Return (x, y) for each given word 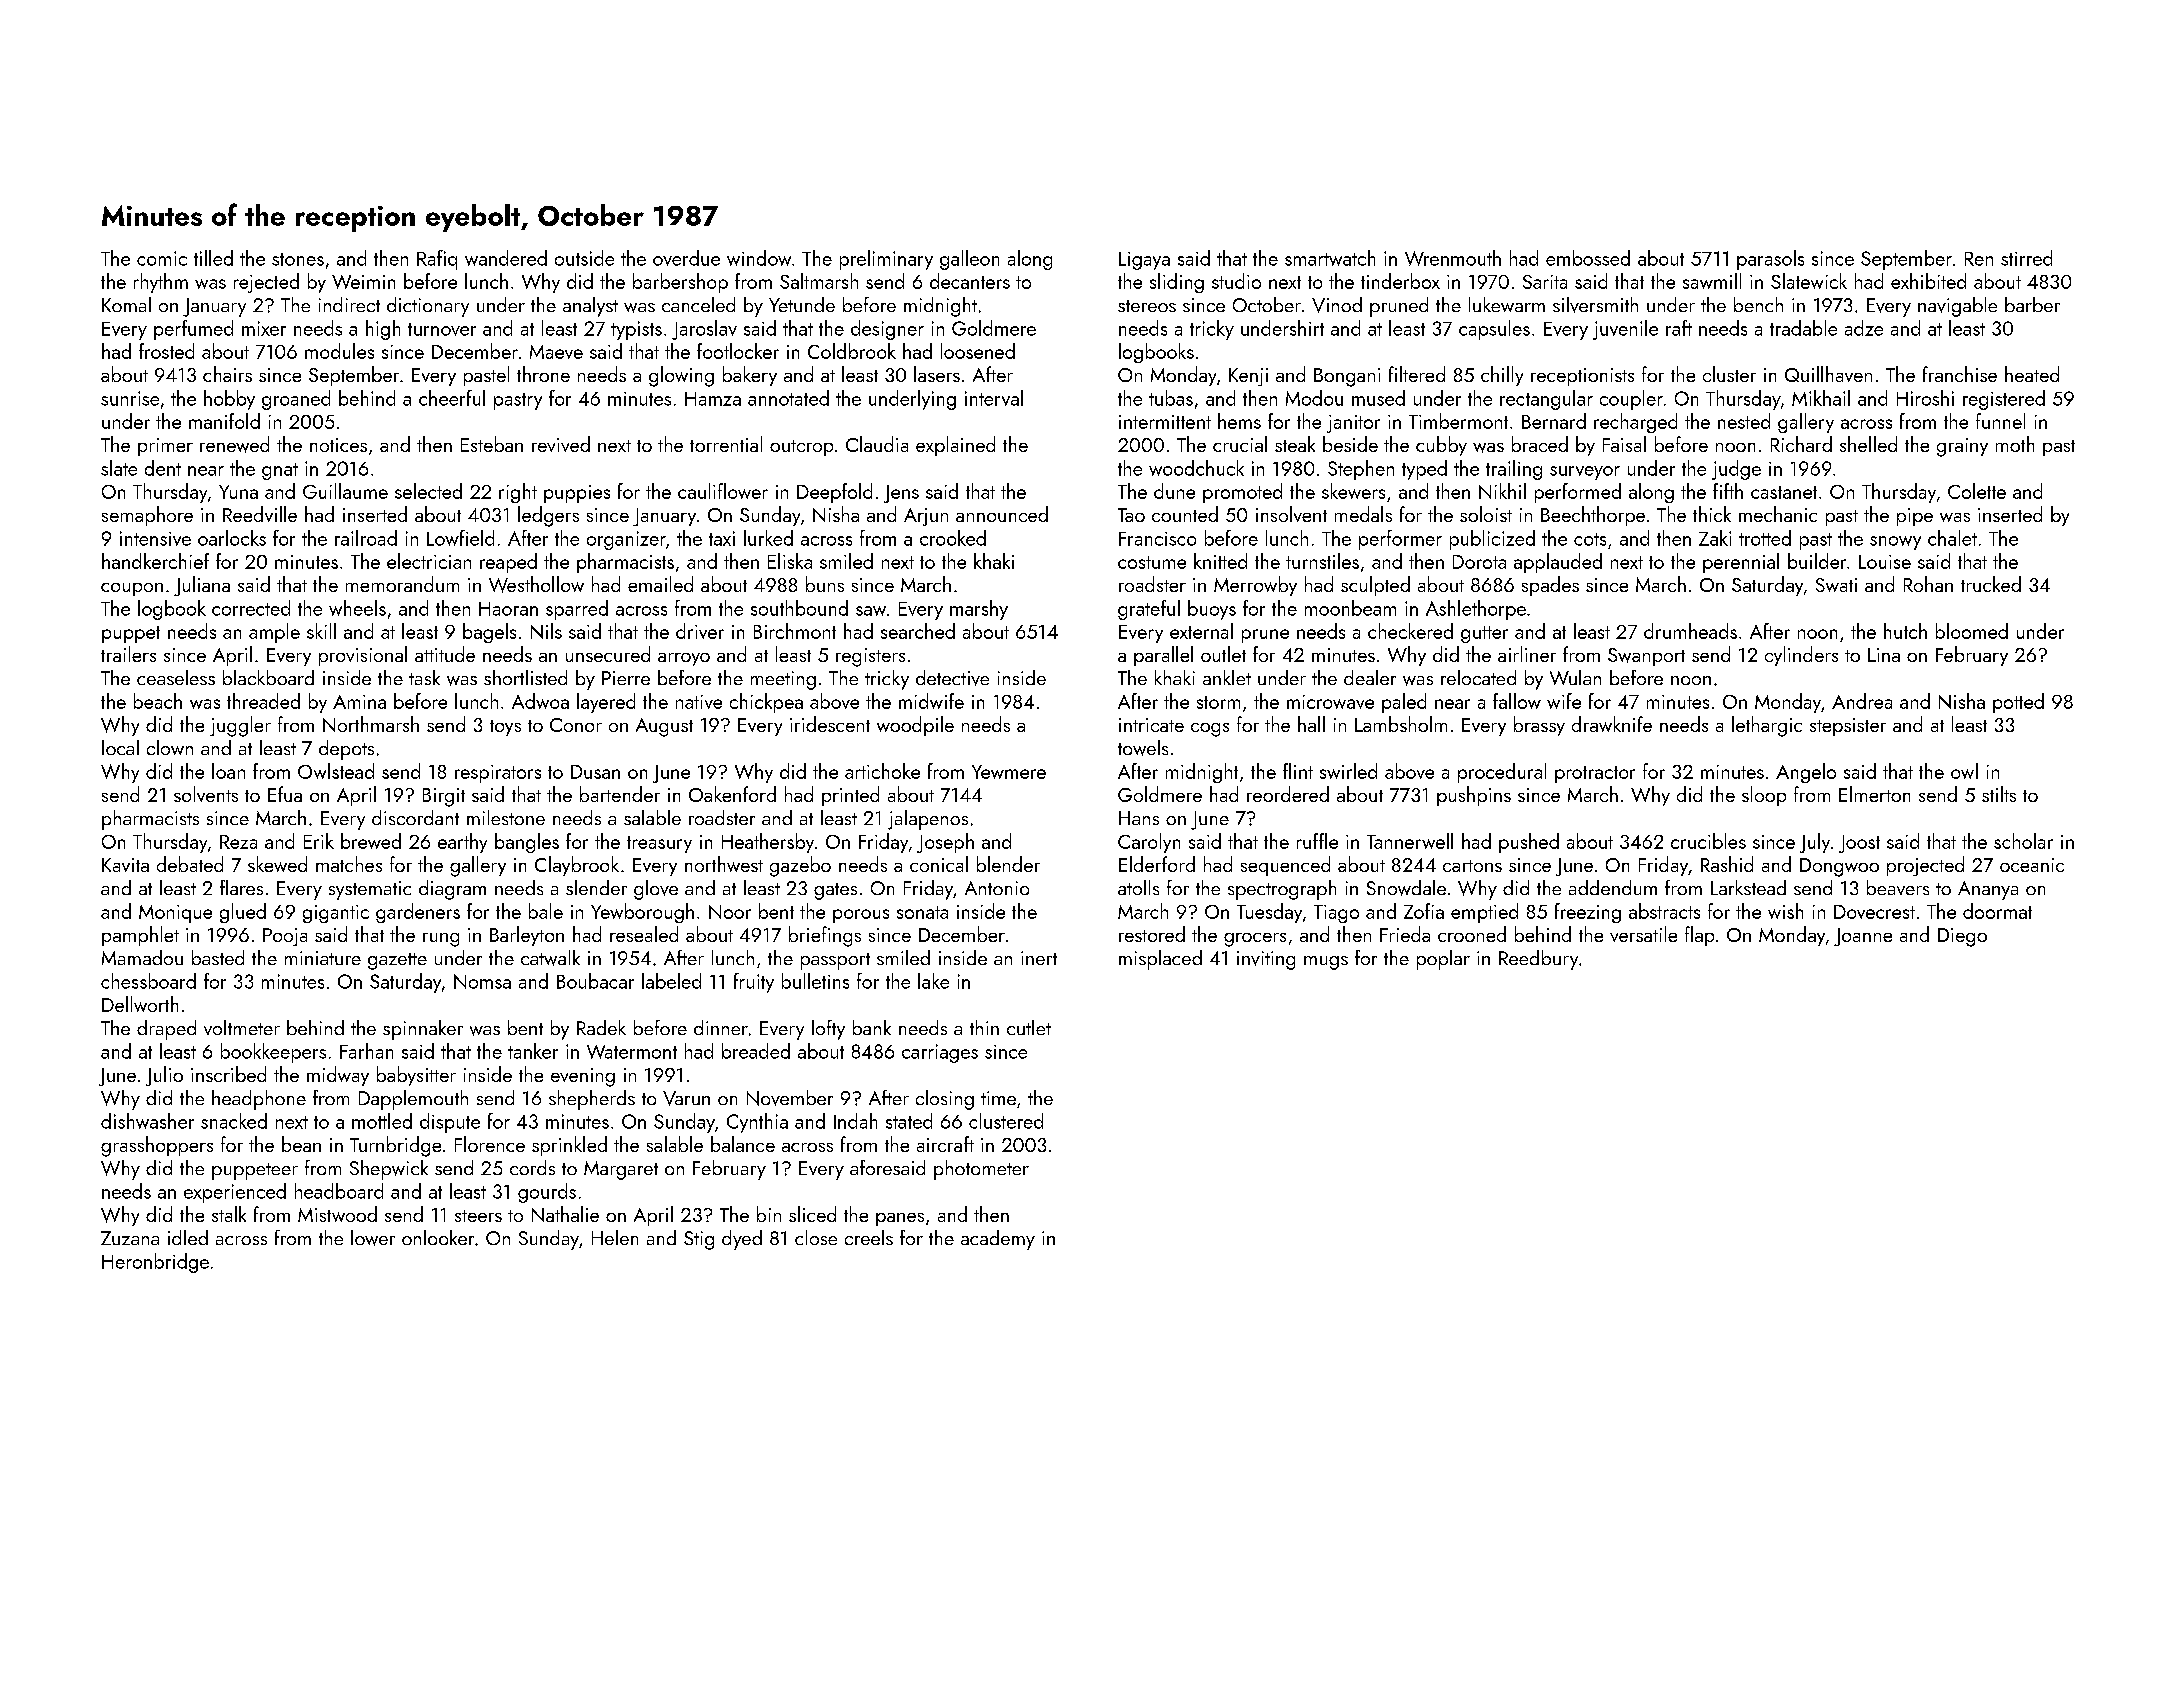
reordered (1288, 794)
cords (532, 1167)
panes (900, 1219)
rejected (266, 283)
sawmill (1712, 281)
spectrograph (1282, 890)
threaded (263, 701)
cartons (1472, 866)
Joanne (1863, 937)
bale (546, 911)
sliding (1177, 283)
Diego (1962, 937)
